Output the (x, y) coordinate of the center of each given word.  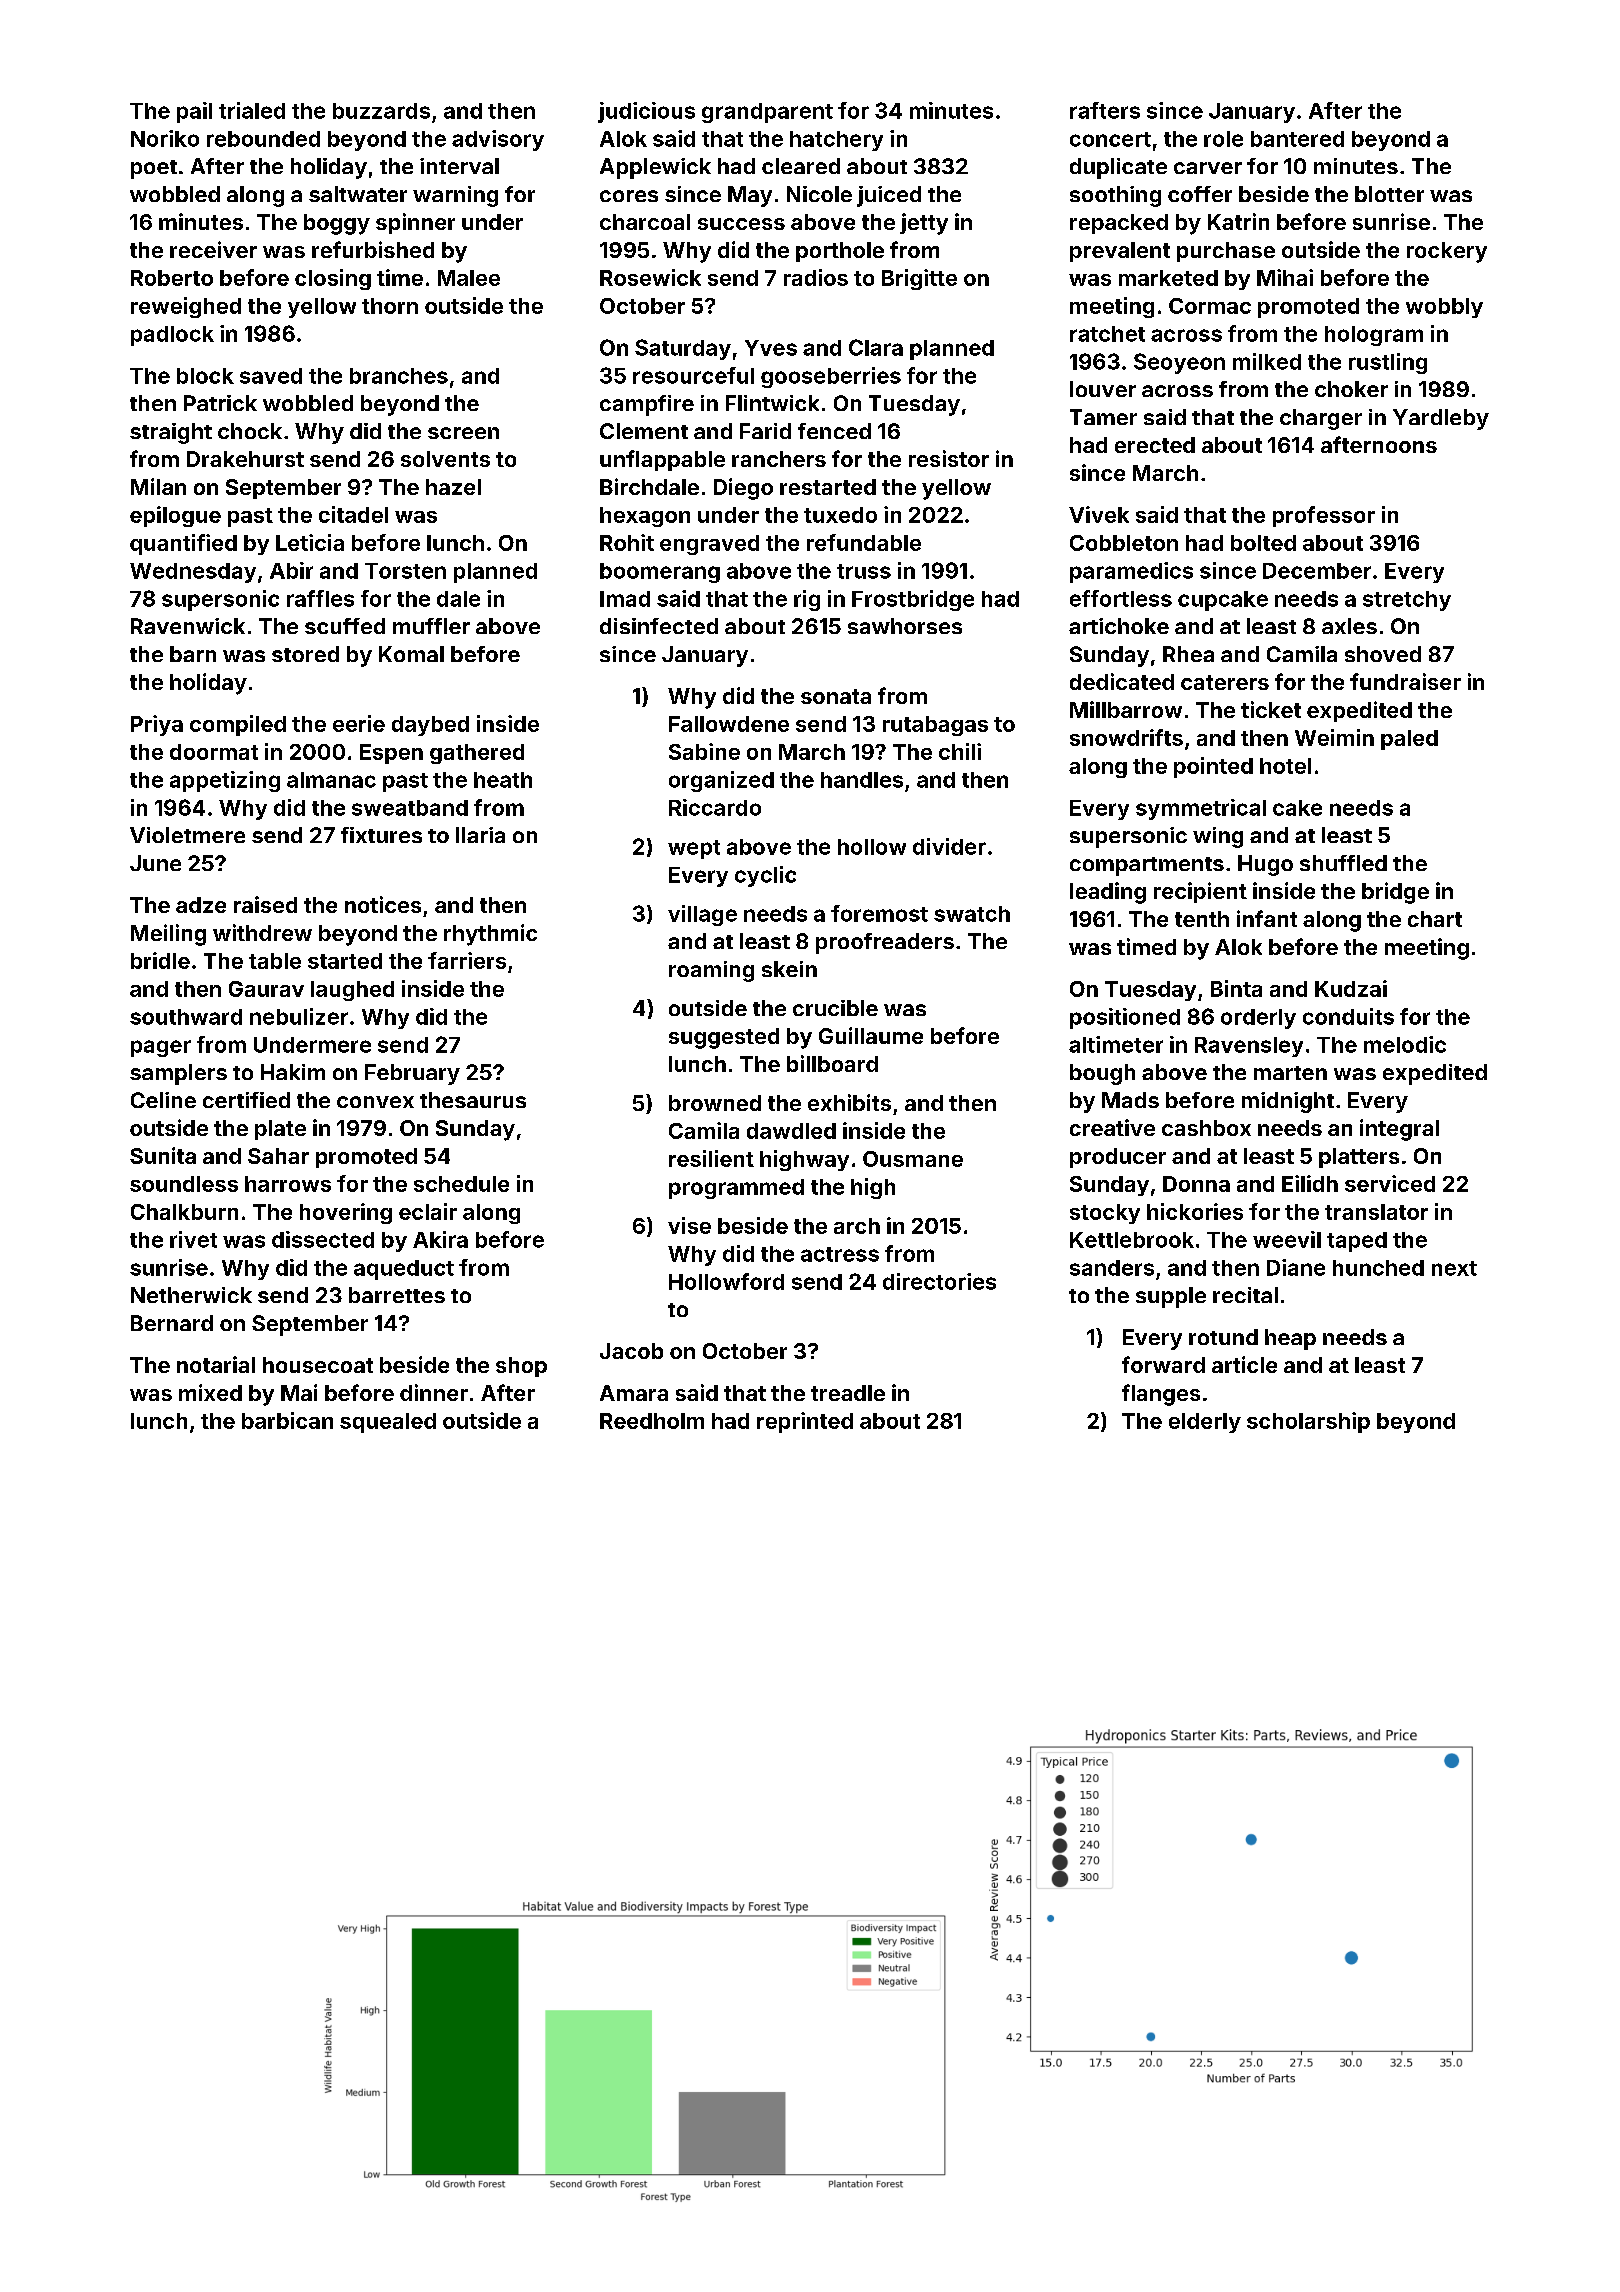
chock (250, 431)
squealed (388, 1423)
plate (280, 1130)
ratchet (1107, 334)
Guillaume (871, 1035)
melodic (1405, 1044)
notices (383, 904)
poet (154, 169)
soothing (1115, 196)
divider (949, 846)
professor (1324, 516)
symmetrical (1201, 809)
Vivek (1099, 514)
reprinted (805, 1422)
